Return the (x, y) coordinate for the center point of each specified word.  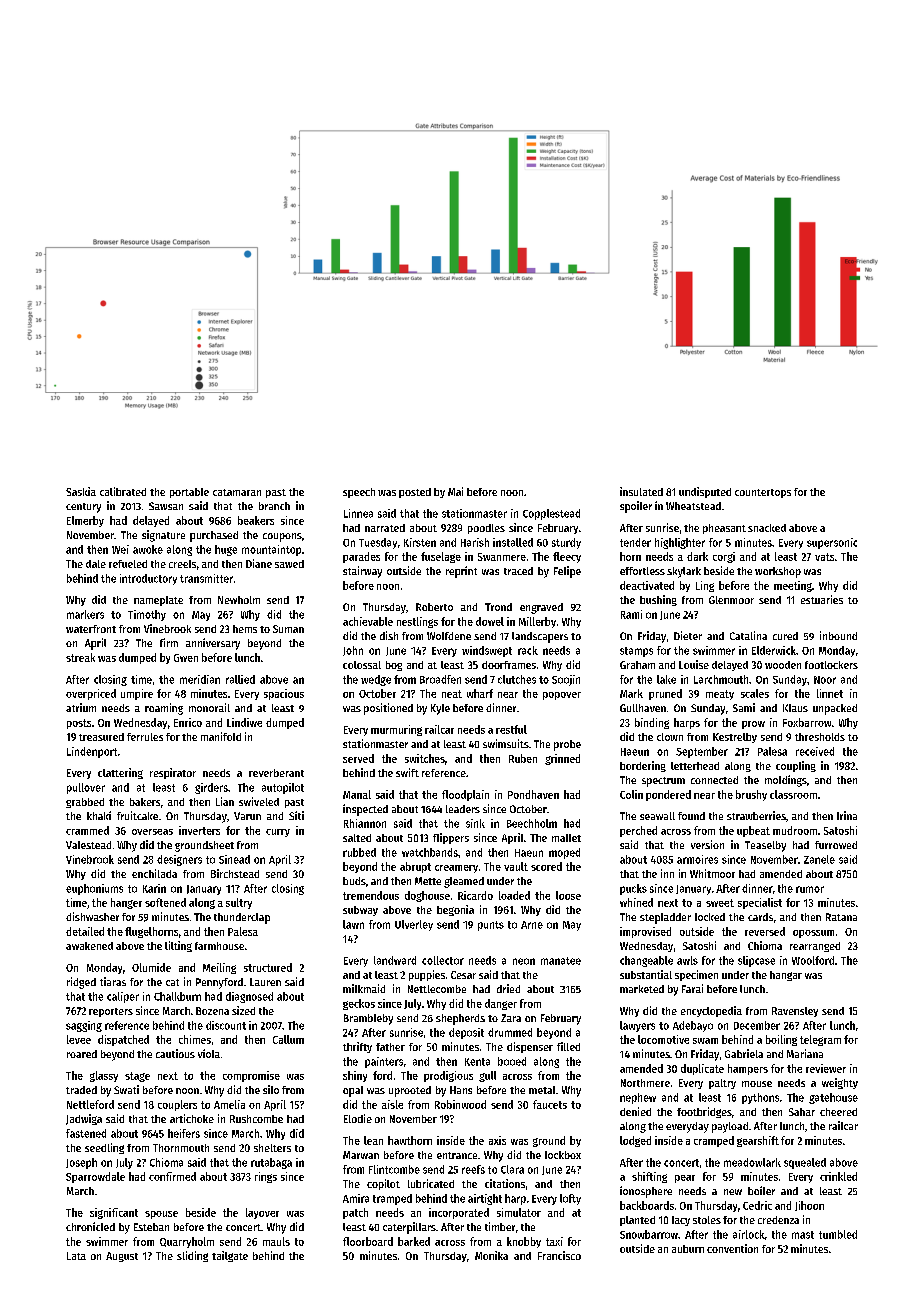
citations (505, 1183)
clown (670, 737)
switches (425, 758)
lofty (570, 1199)
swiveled (259, 801)
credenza (778, 1220)
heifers (184, 1133)
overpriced (91, 694)
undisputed (705, 492)
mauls (276, 1241)
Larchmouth (721, 679)
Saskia (81, 491)
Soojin (566, 680)
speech (359, 493)
